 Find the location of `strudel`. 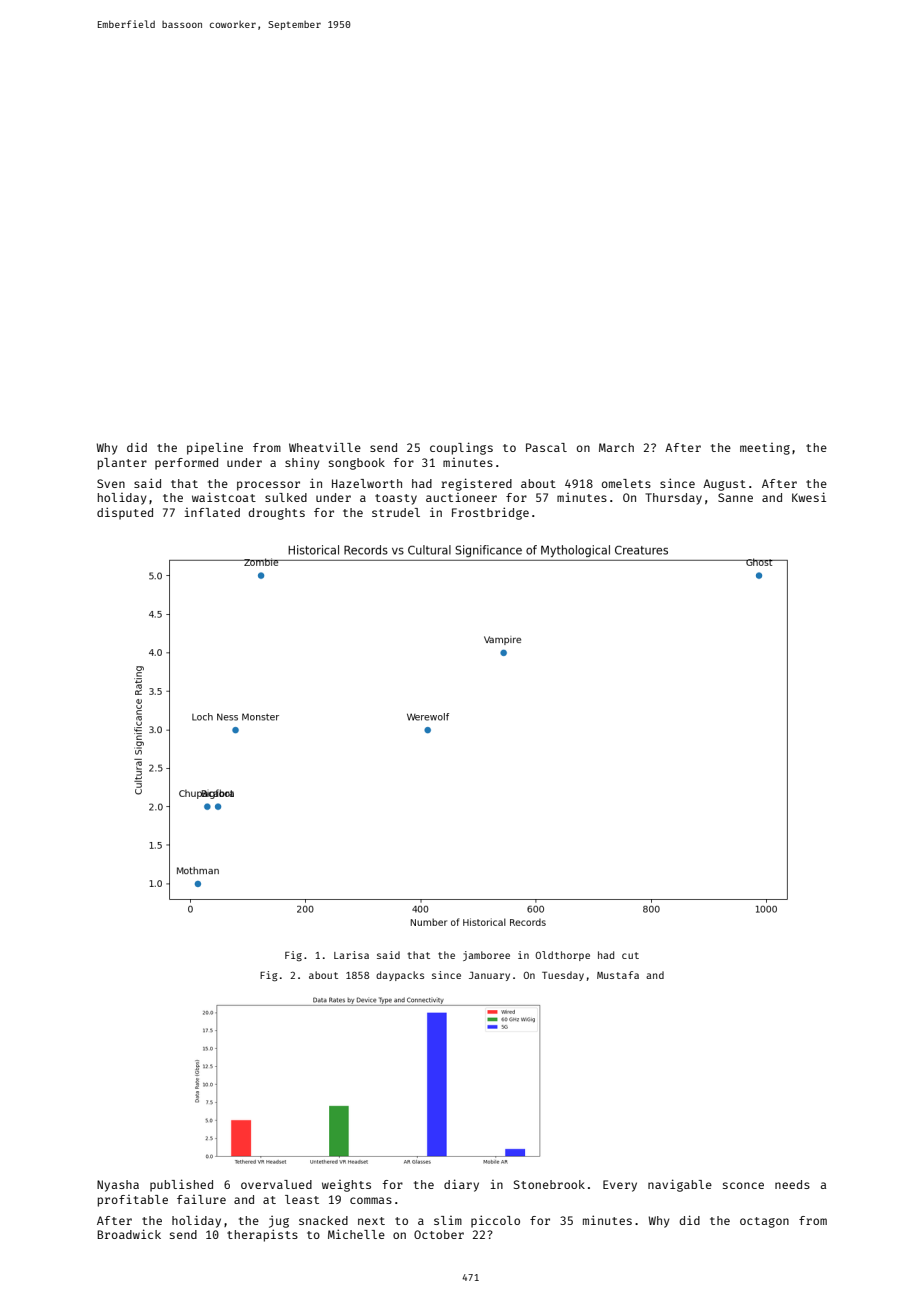

strudel is located at coordinates (396, 512).
